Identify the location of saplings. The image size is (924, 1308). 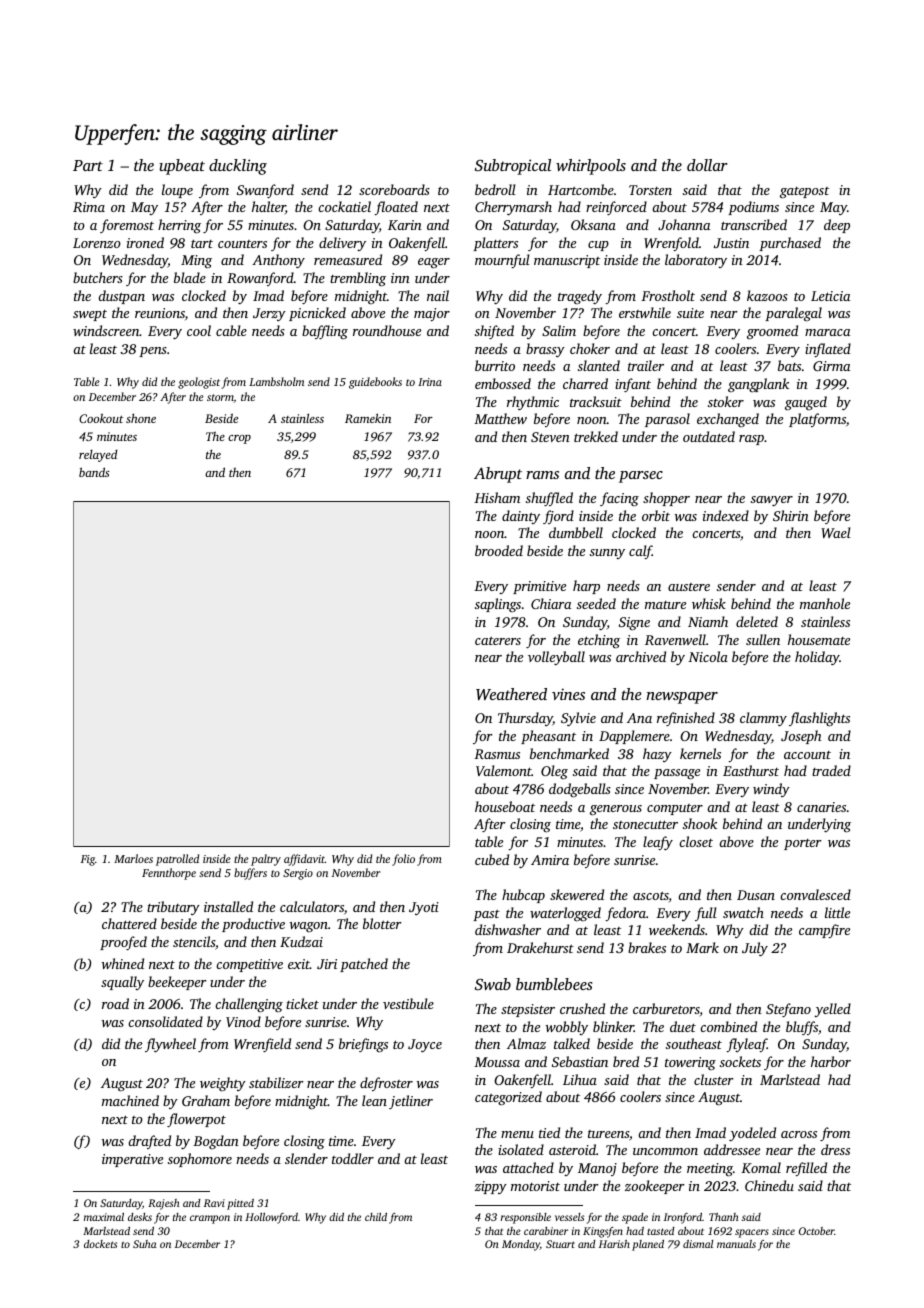
(498, 605).
